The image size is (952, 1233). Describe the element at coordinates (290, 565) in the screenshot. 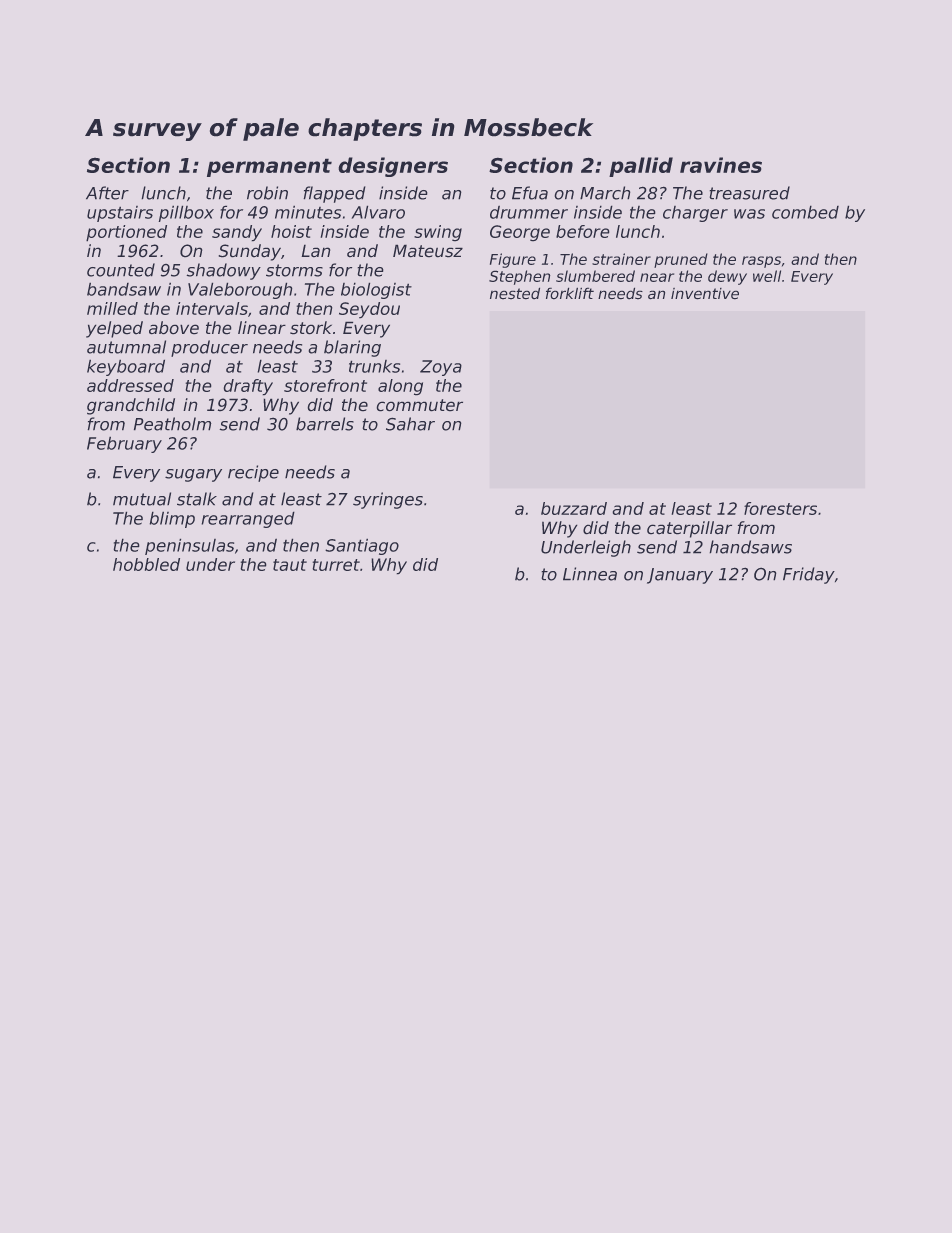

I see `taut` at that location.
